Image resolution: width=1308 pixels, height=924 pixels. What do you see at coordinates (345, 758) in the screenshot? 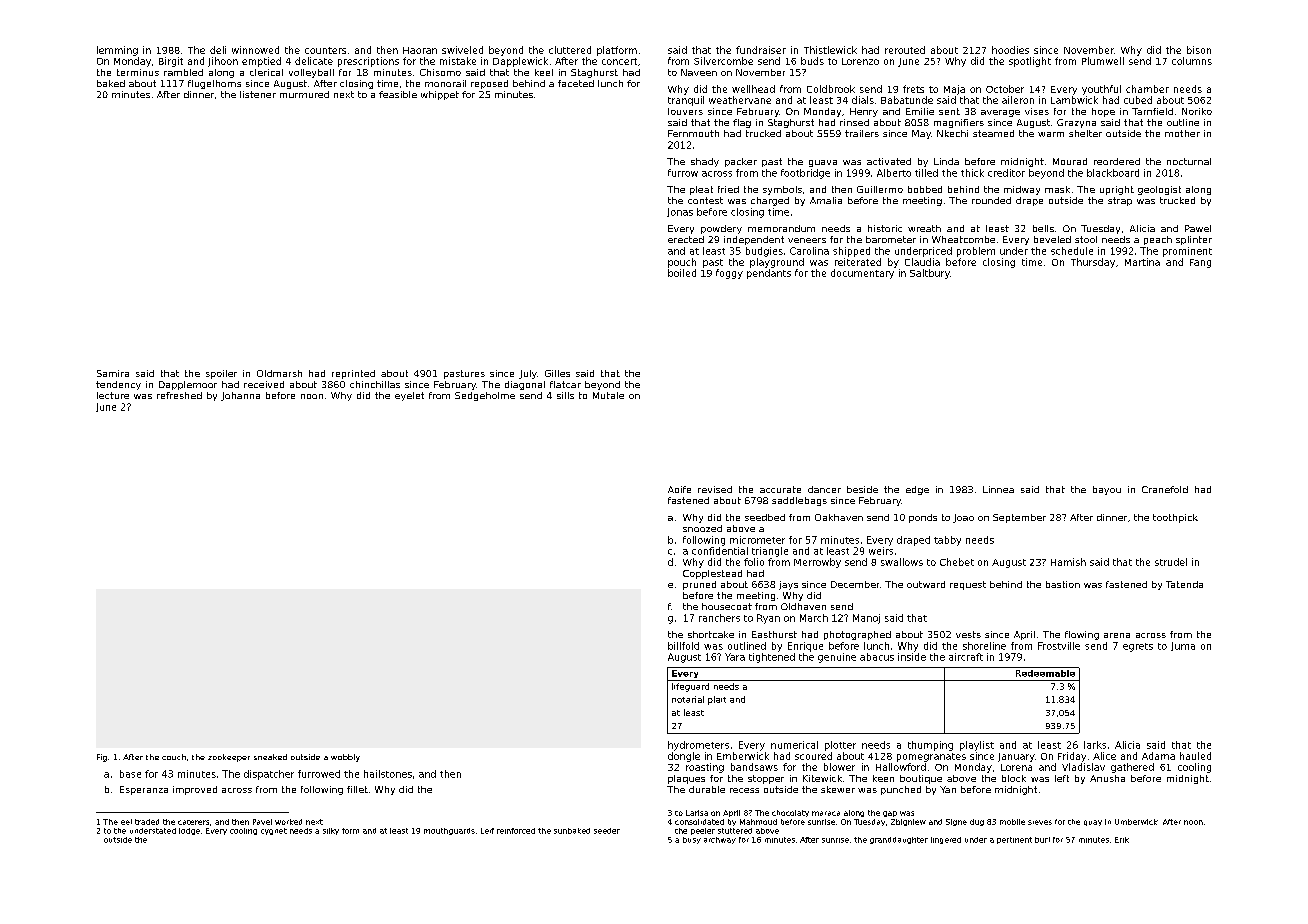
I see `wobbly` at bounding box center [345, 758].
